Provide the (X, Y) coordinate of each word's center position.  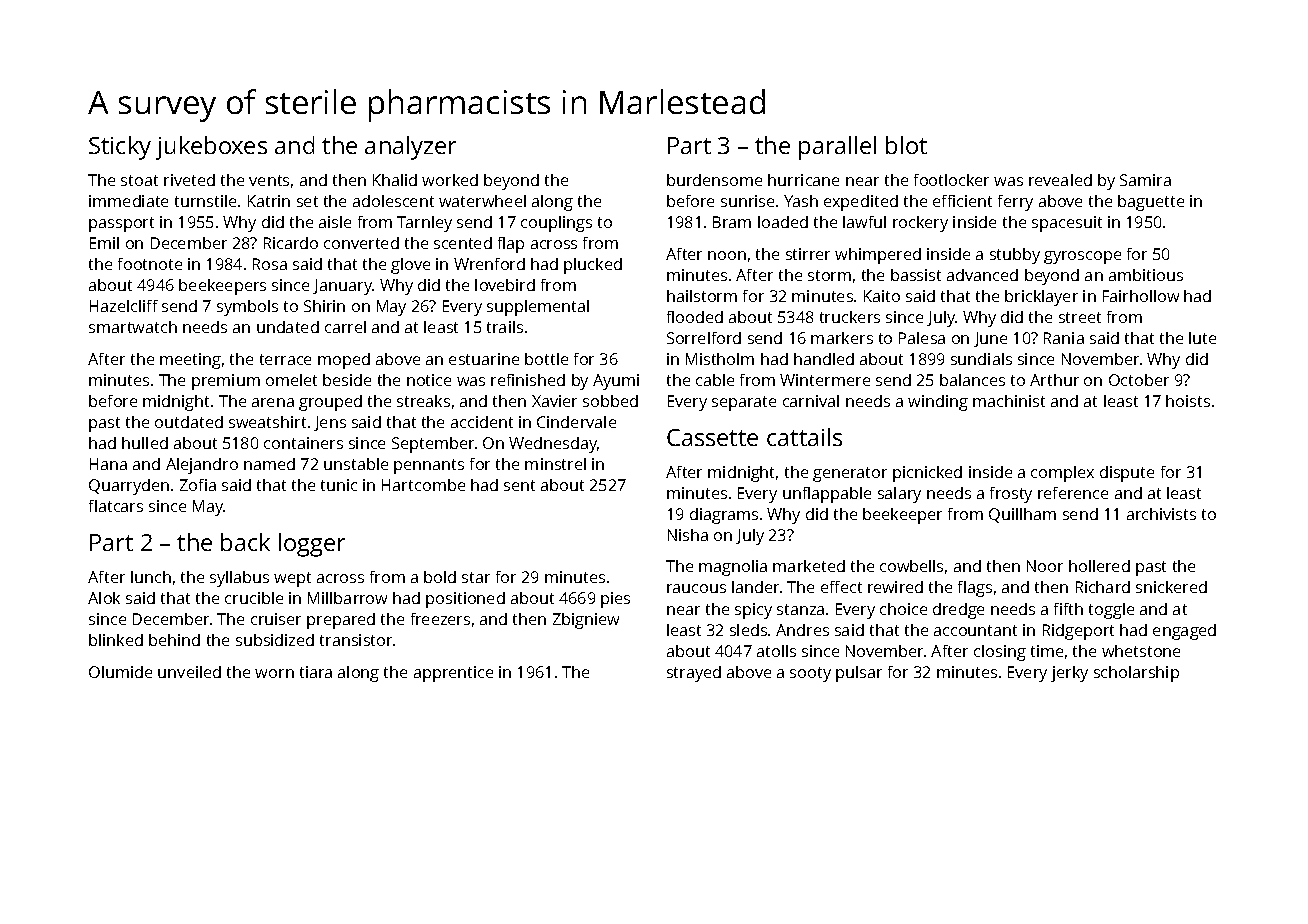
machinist (1009, 401)
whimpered (878, 256)
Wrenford (489, 264)
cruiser (276, 619)
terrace (285, 359)
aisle (335, 222)
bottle (546, 359)
